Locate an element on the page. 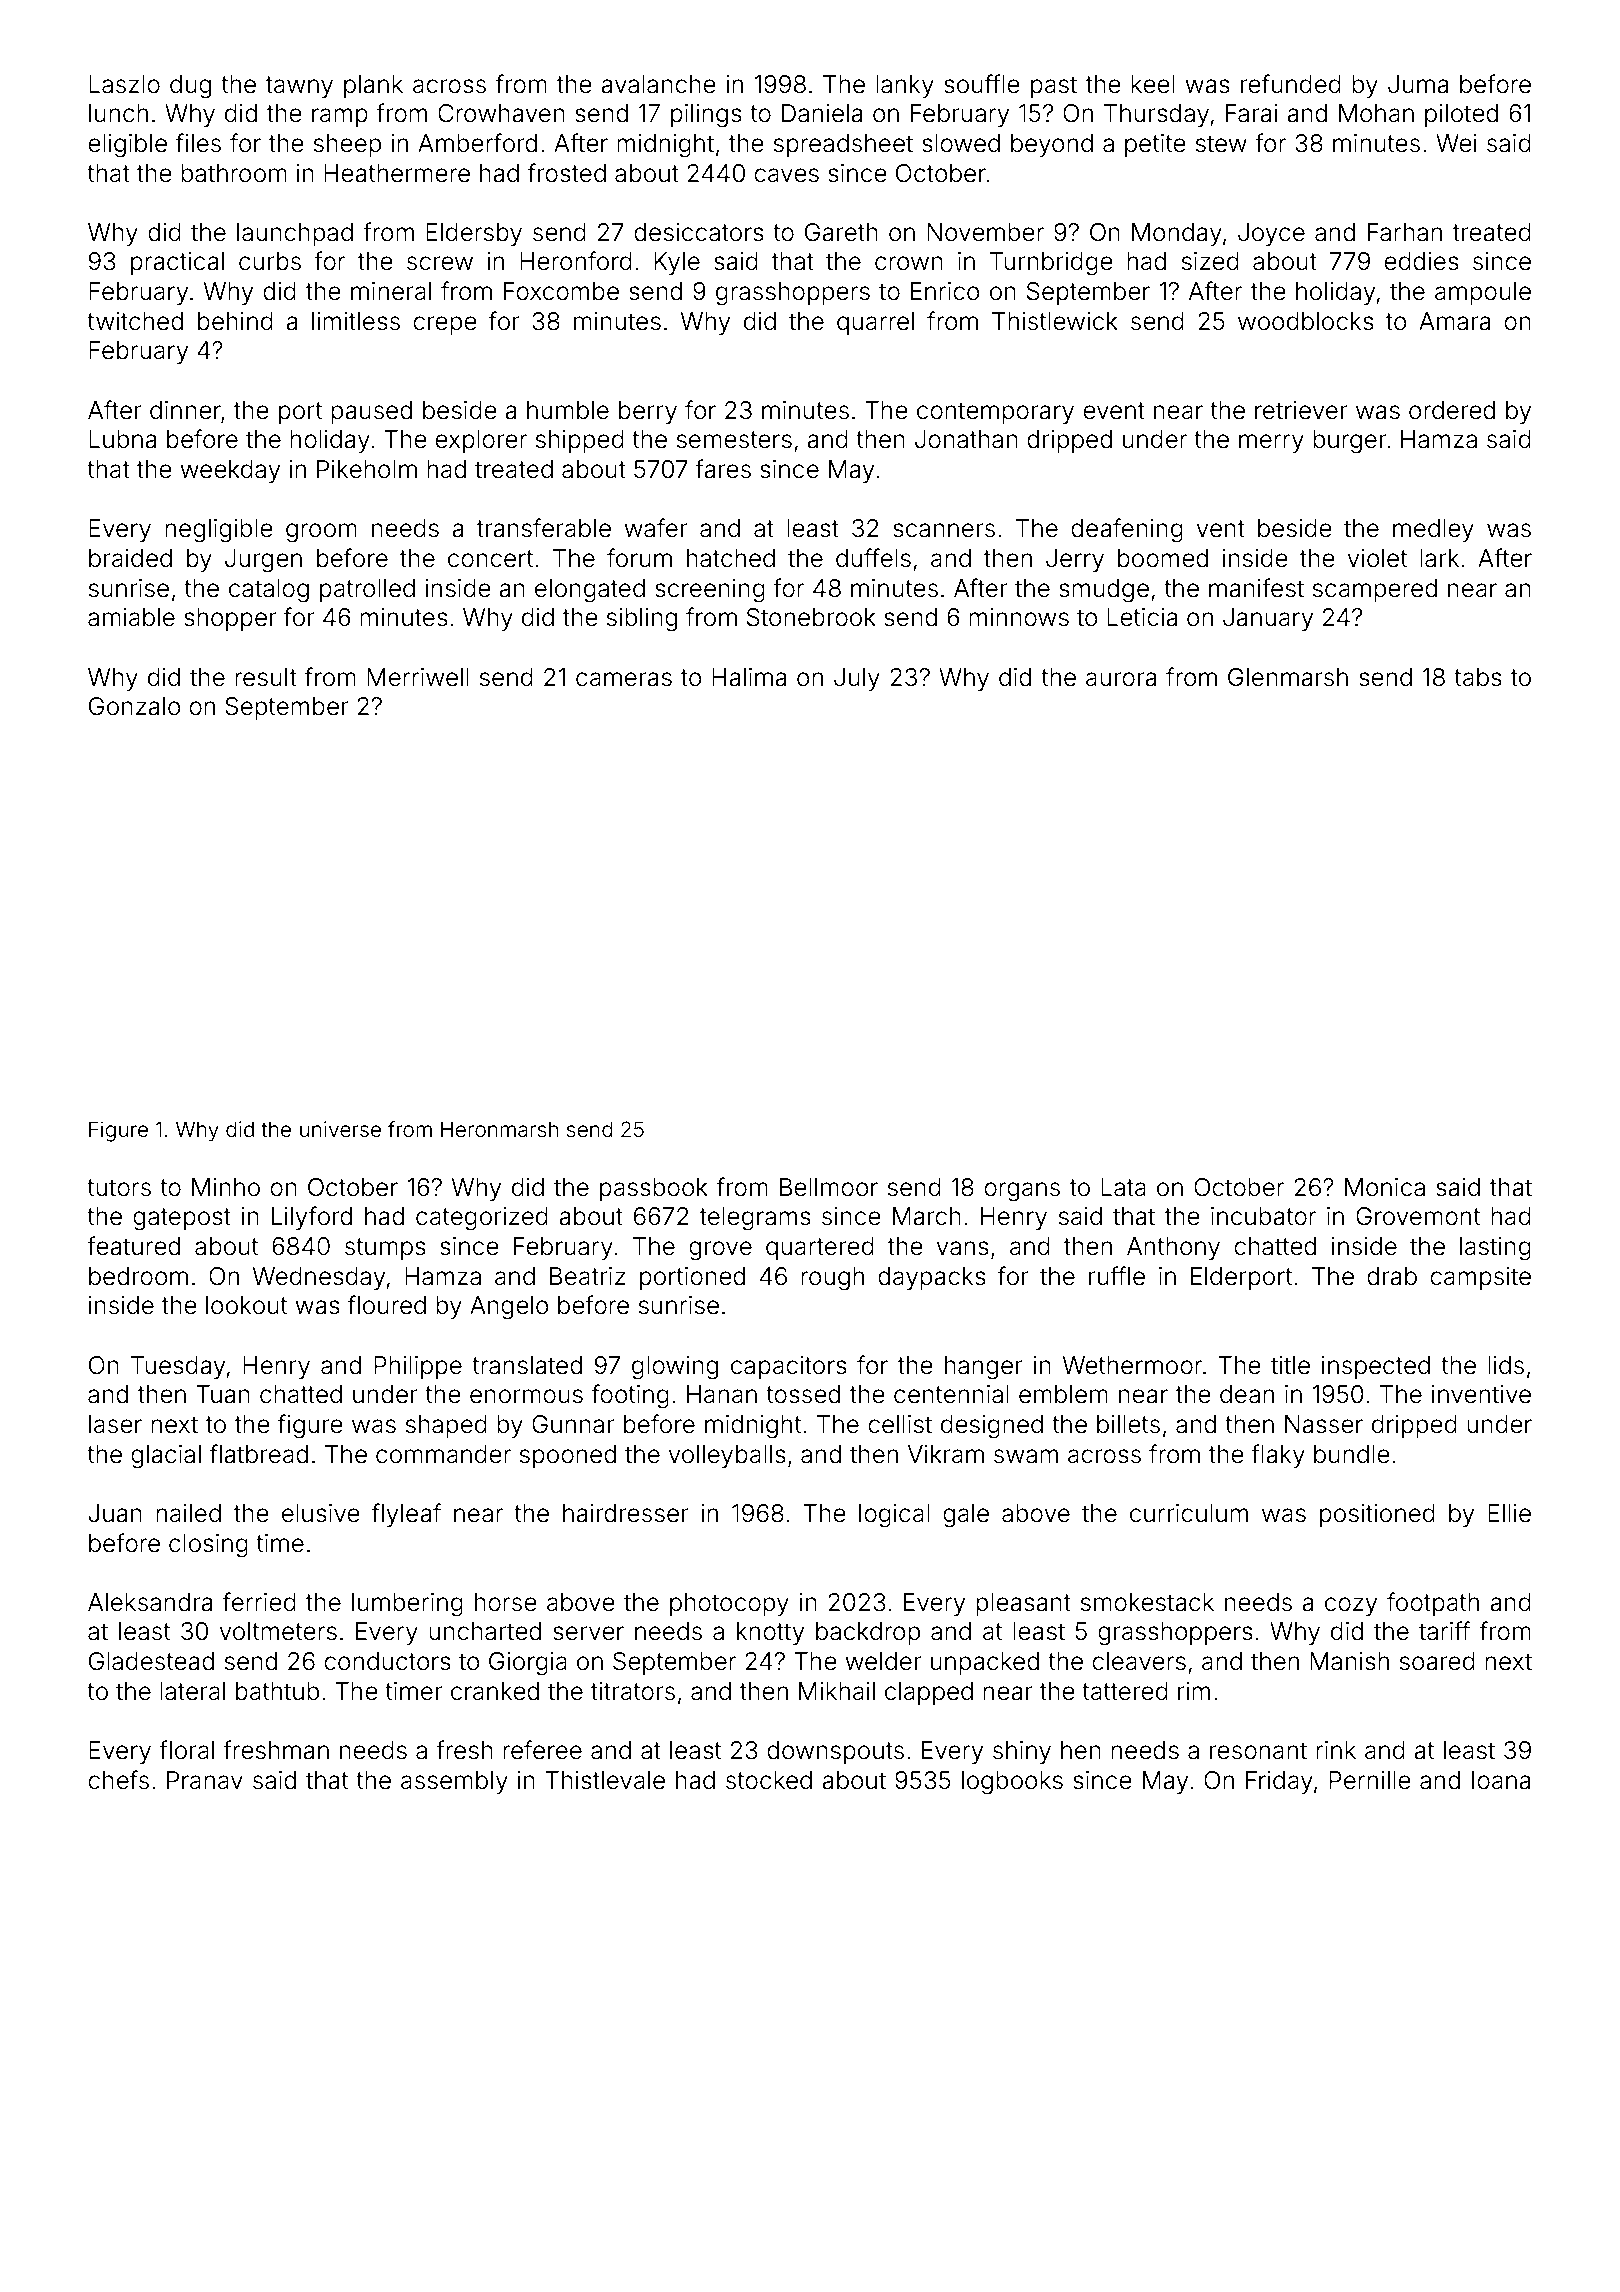 The image size is (1620, 2292). Crowhaven is located at coordinates (501, 113).
